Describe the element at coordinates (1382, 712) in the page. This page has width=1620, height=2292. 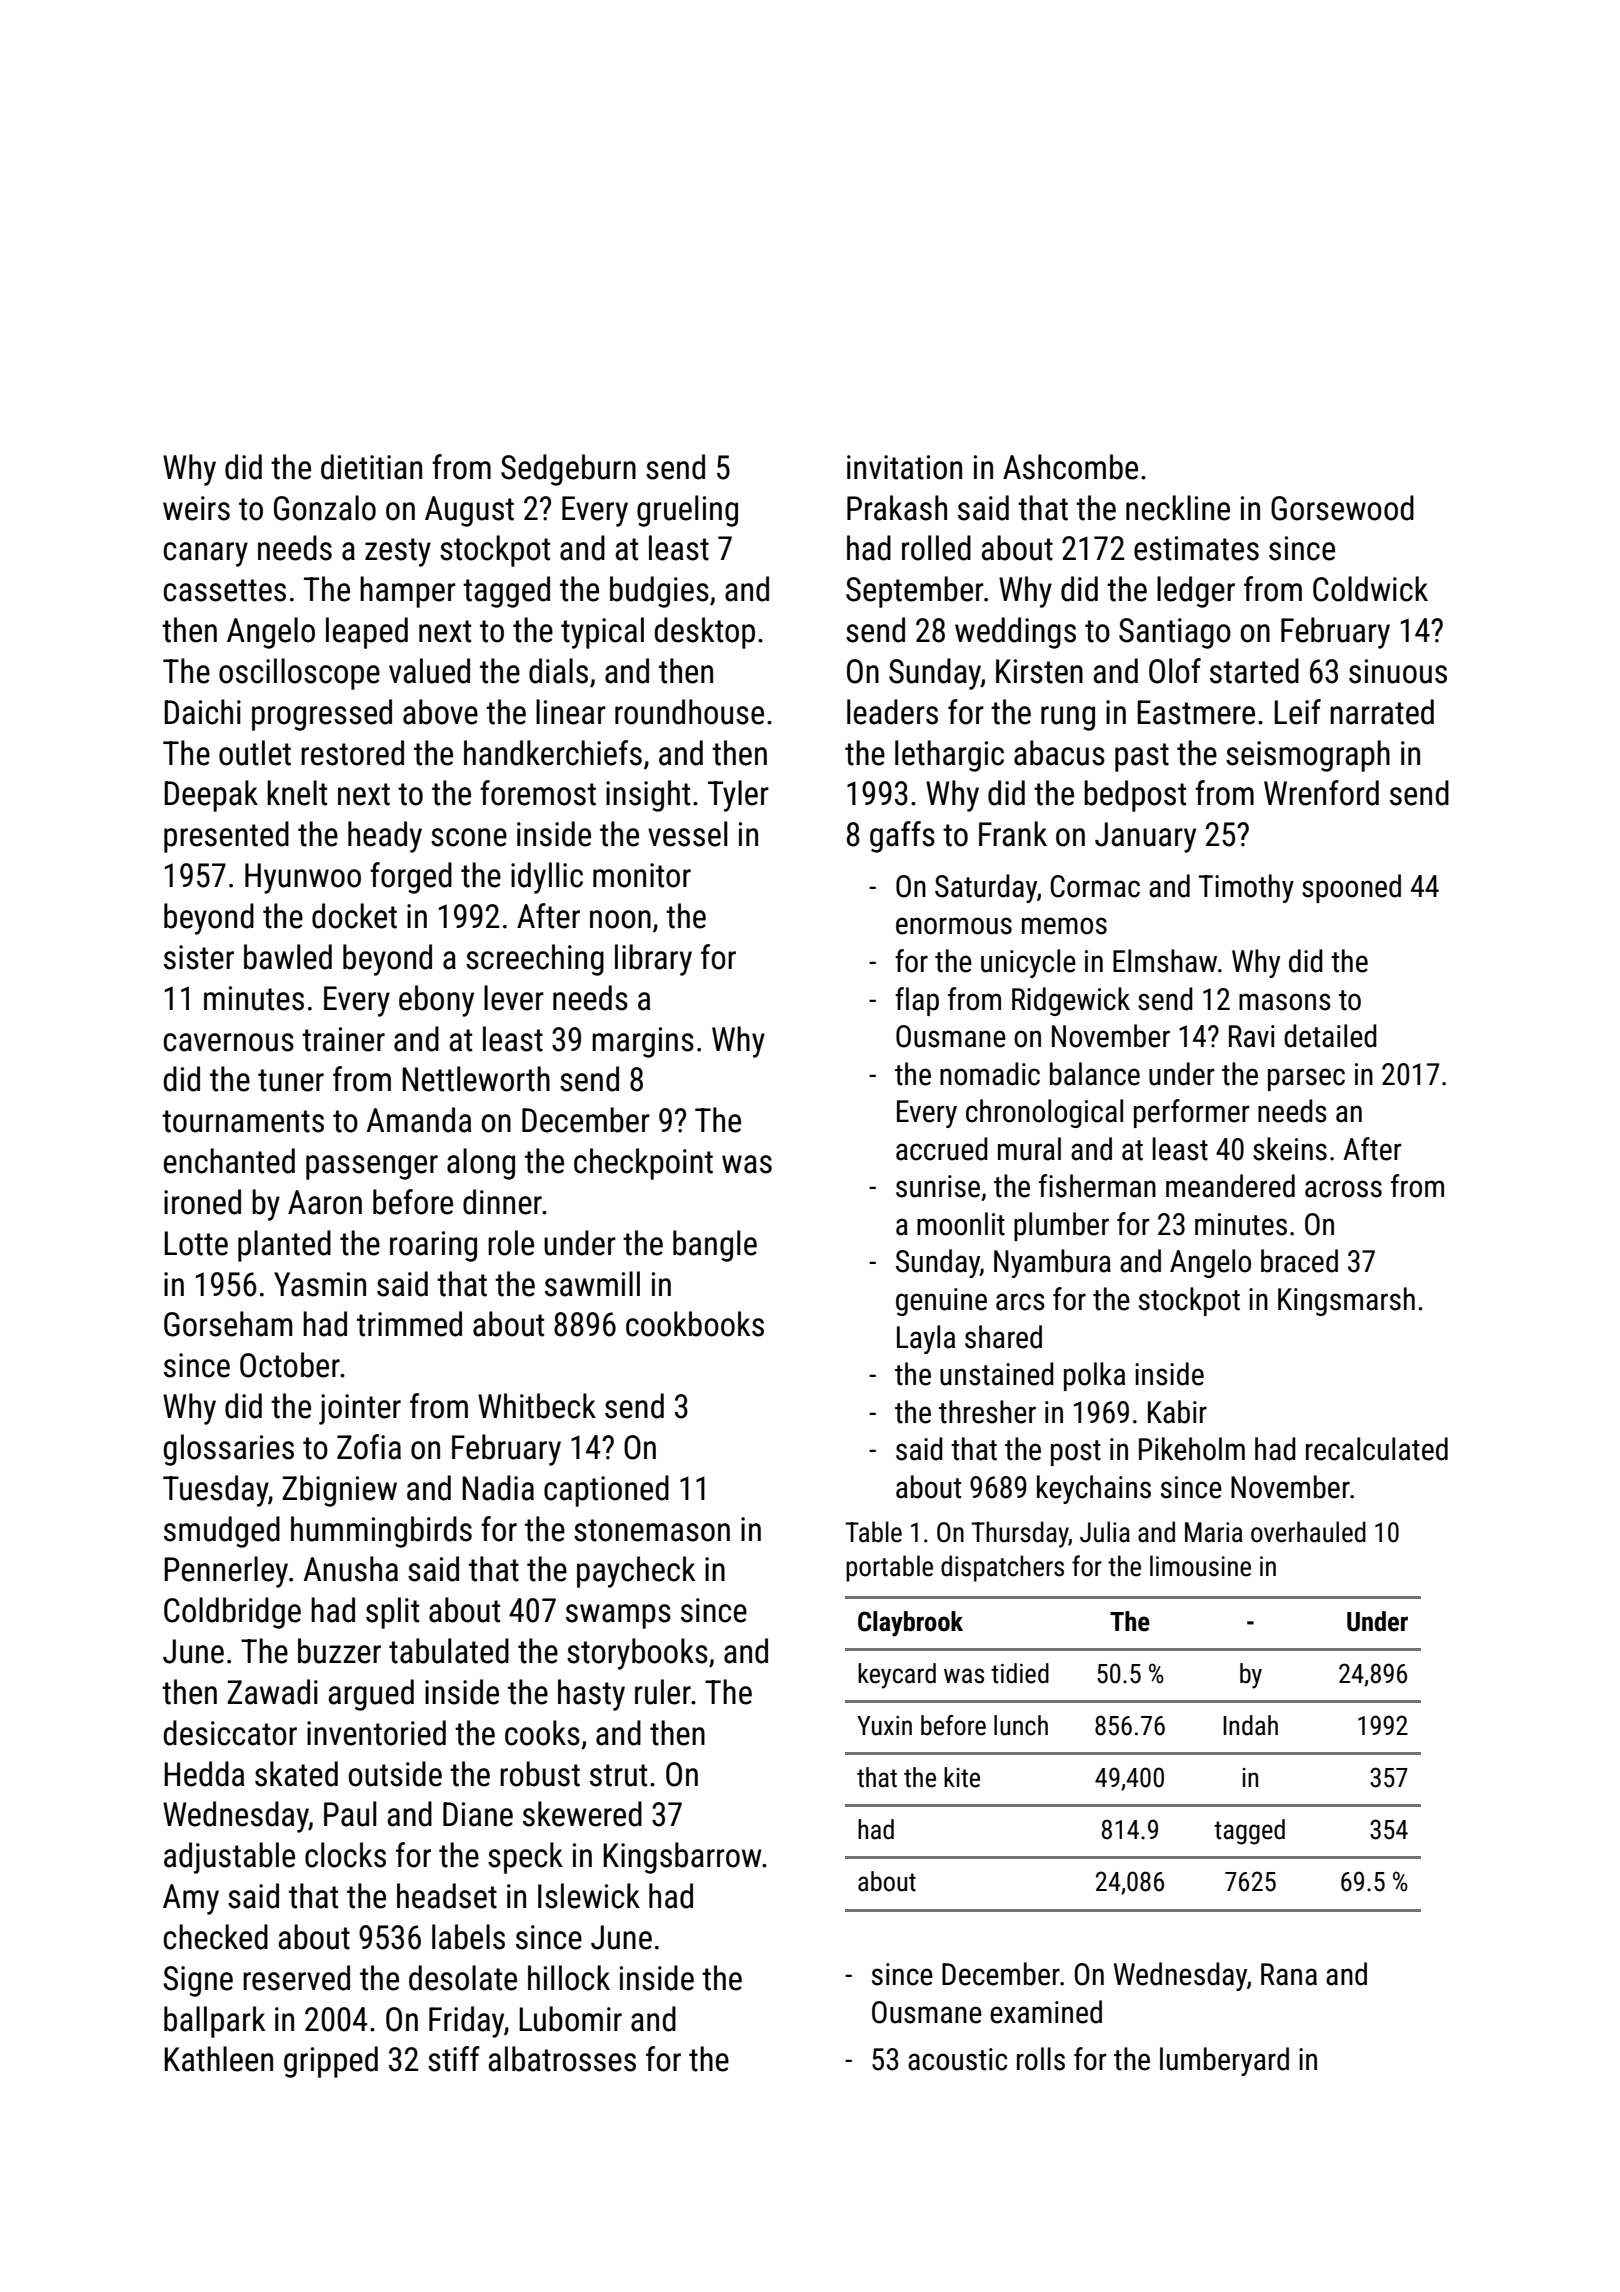
I see `narrated` at that location.
